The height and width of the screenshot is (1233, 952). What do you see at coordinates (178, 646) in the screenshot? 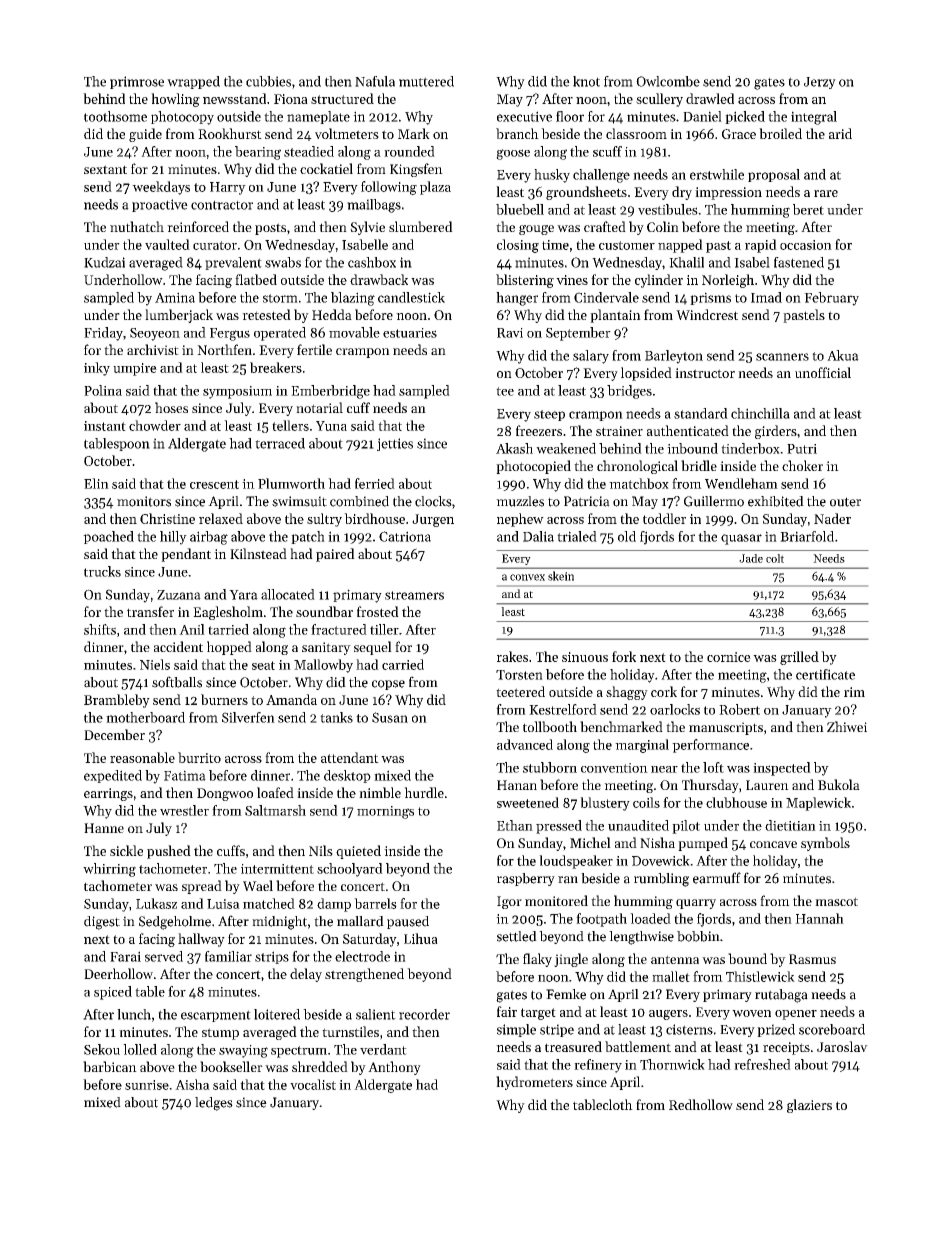
I see `accident` at bounding box center [178, 646].
